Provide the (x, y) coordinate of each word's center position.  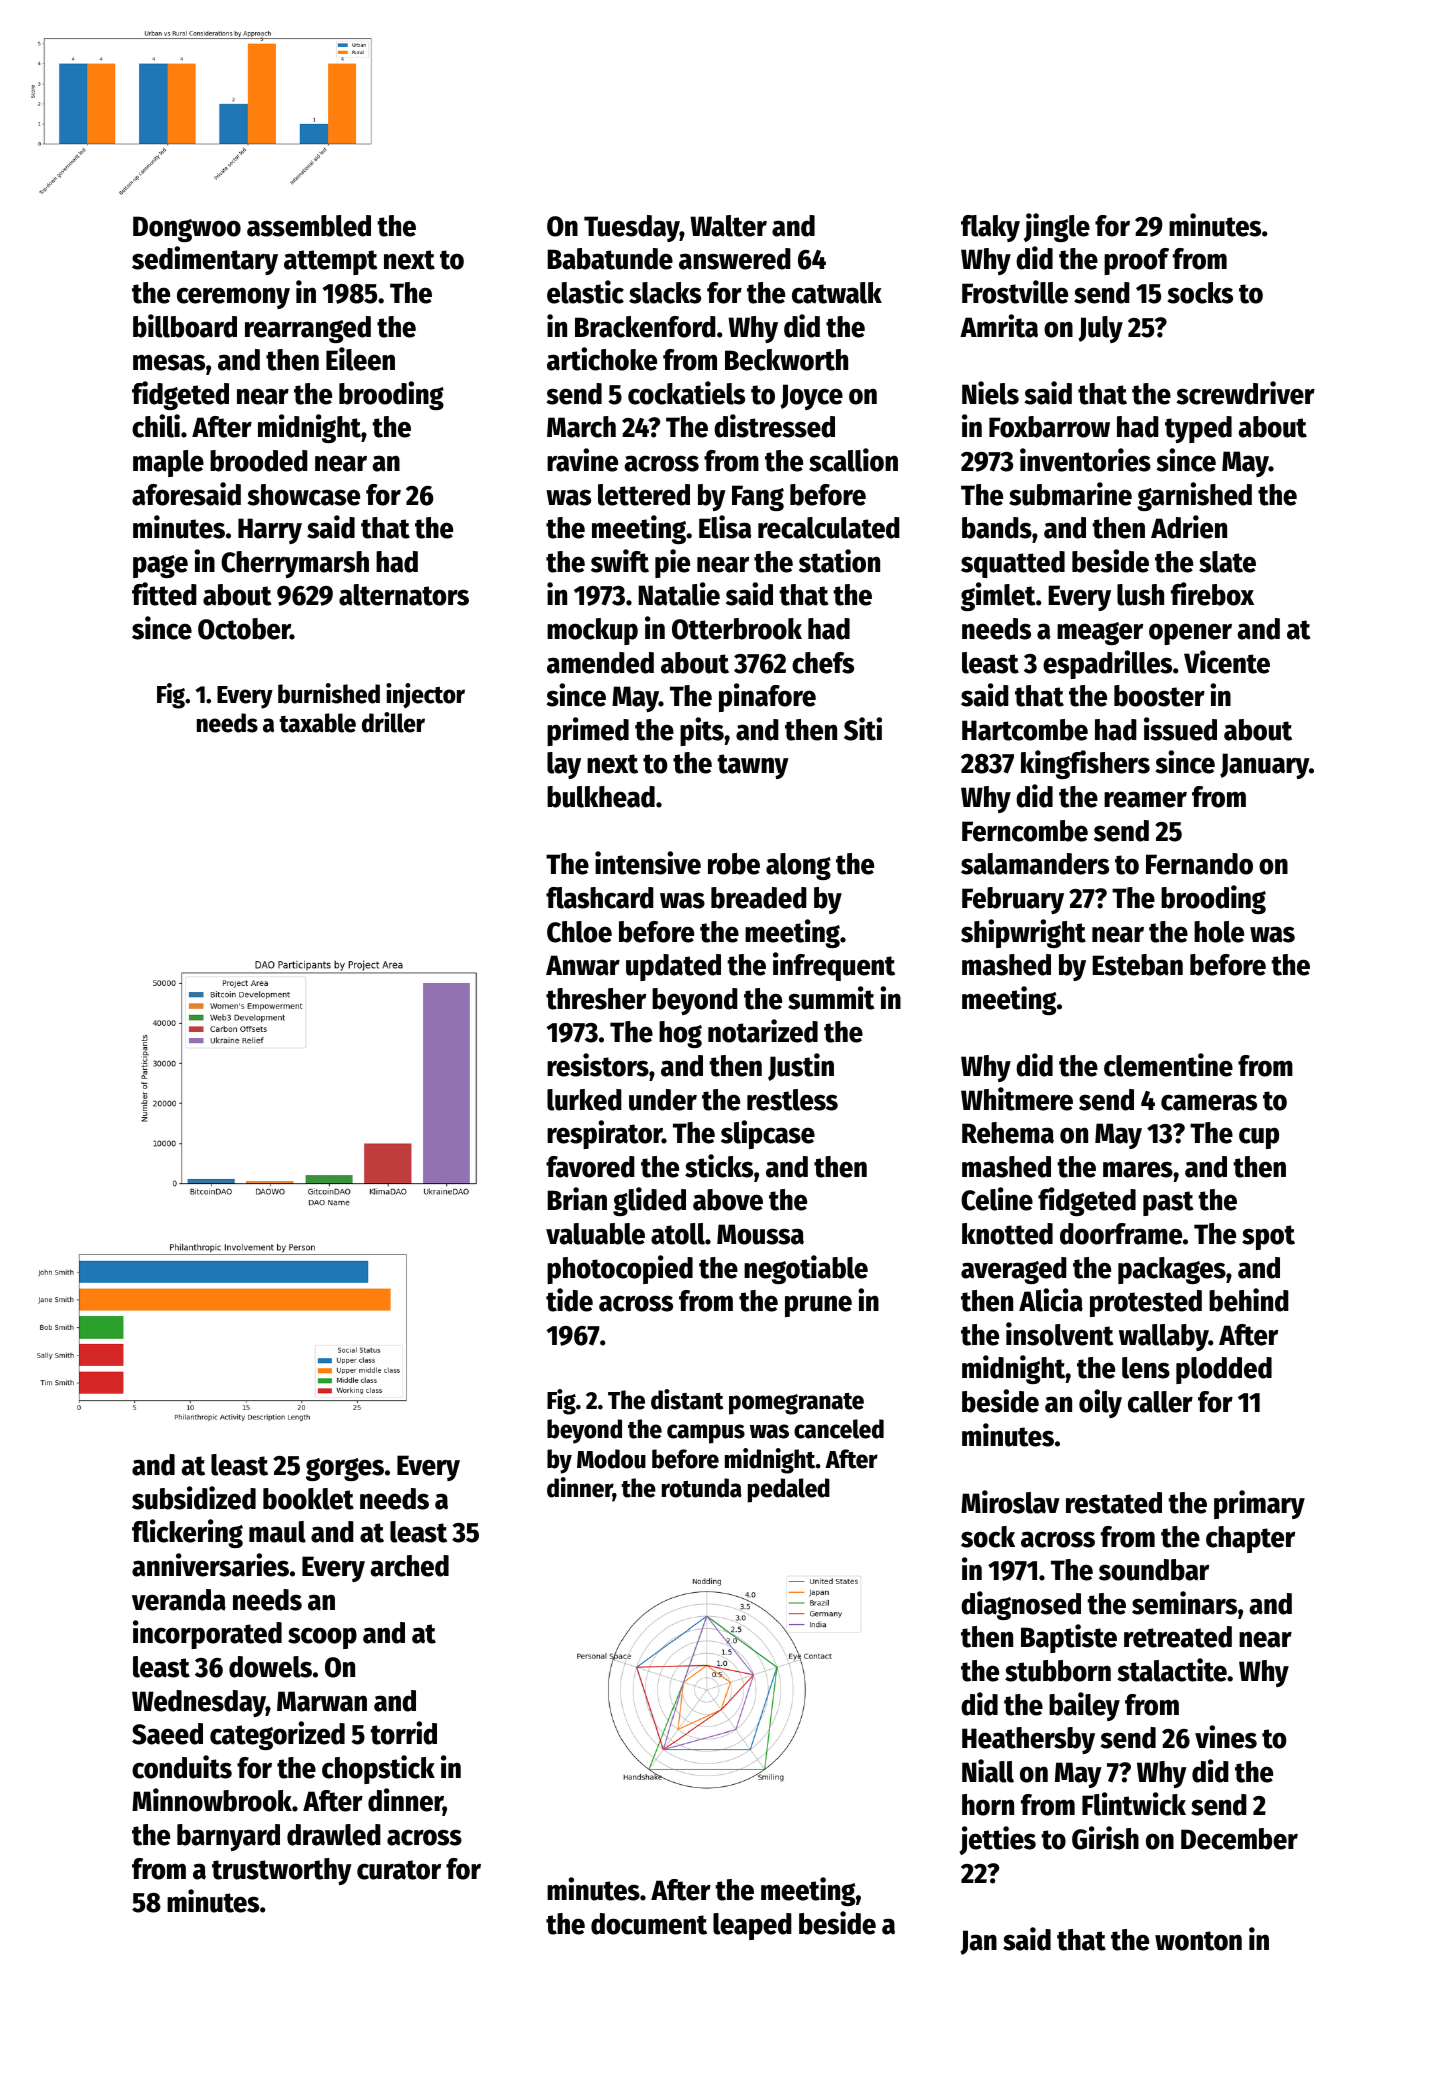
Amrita (999, 326)
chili (156, 426)
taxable (317, 723)
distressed (774, 426)
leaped (752, 1926)
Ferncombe (1025, 831)
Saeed (167, 1734)
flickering (187, 1533)
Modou (611, 1459)
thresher (596, 999)
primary (1259, 1504)
